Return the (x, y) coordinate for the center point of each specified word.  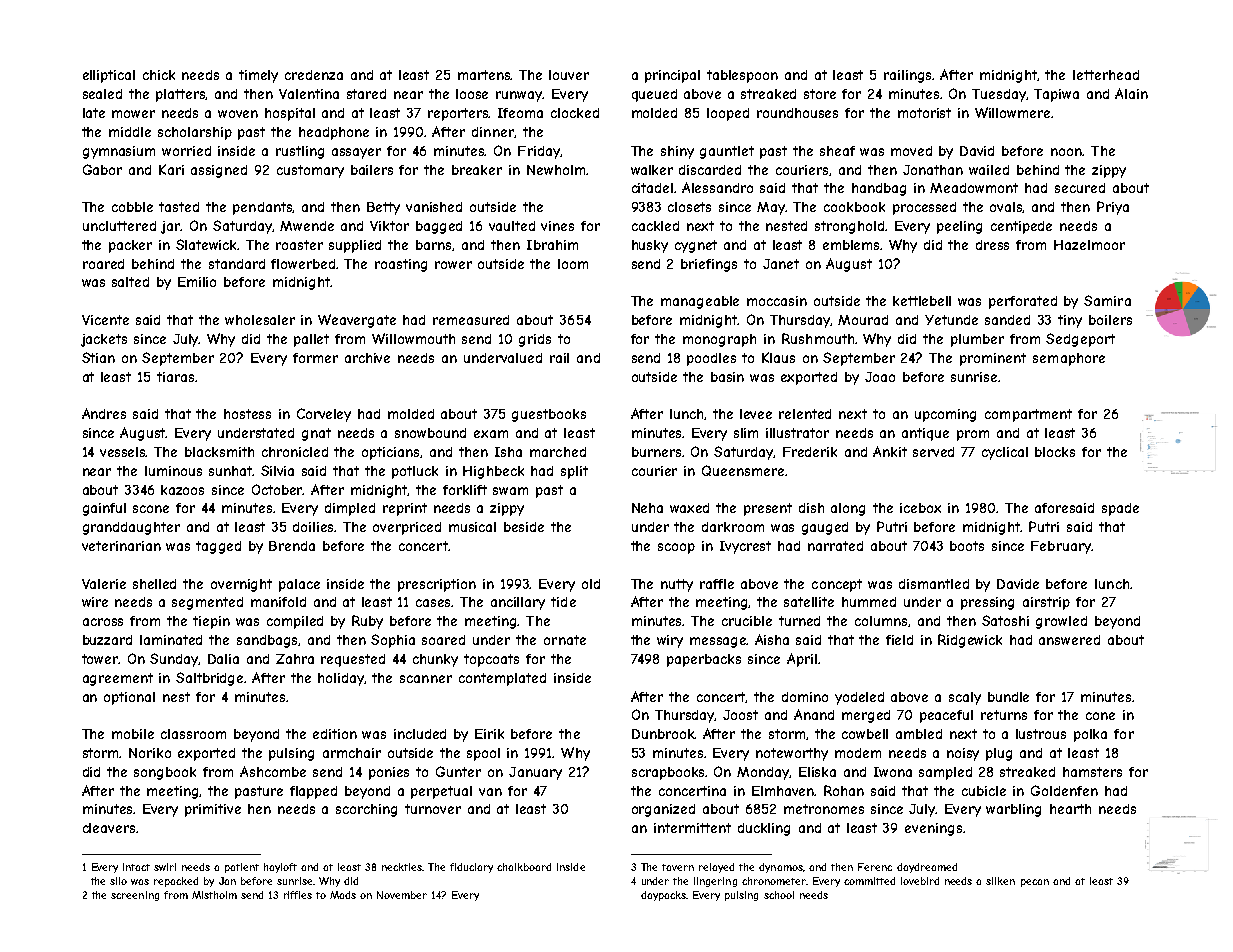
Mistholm (214, 895)
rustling (300, 152)
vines (557, 226)
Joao (880, 377)
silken (1000, 881)
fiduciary (471, 868)
